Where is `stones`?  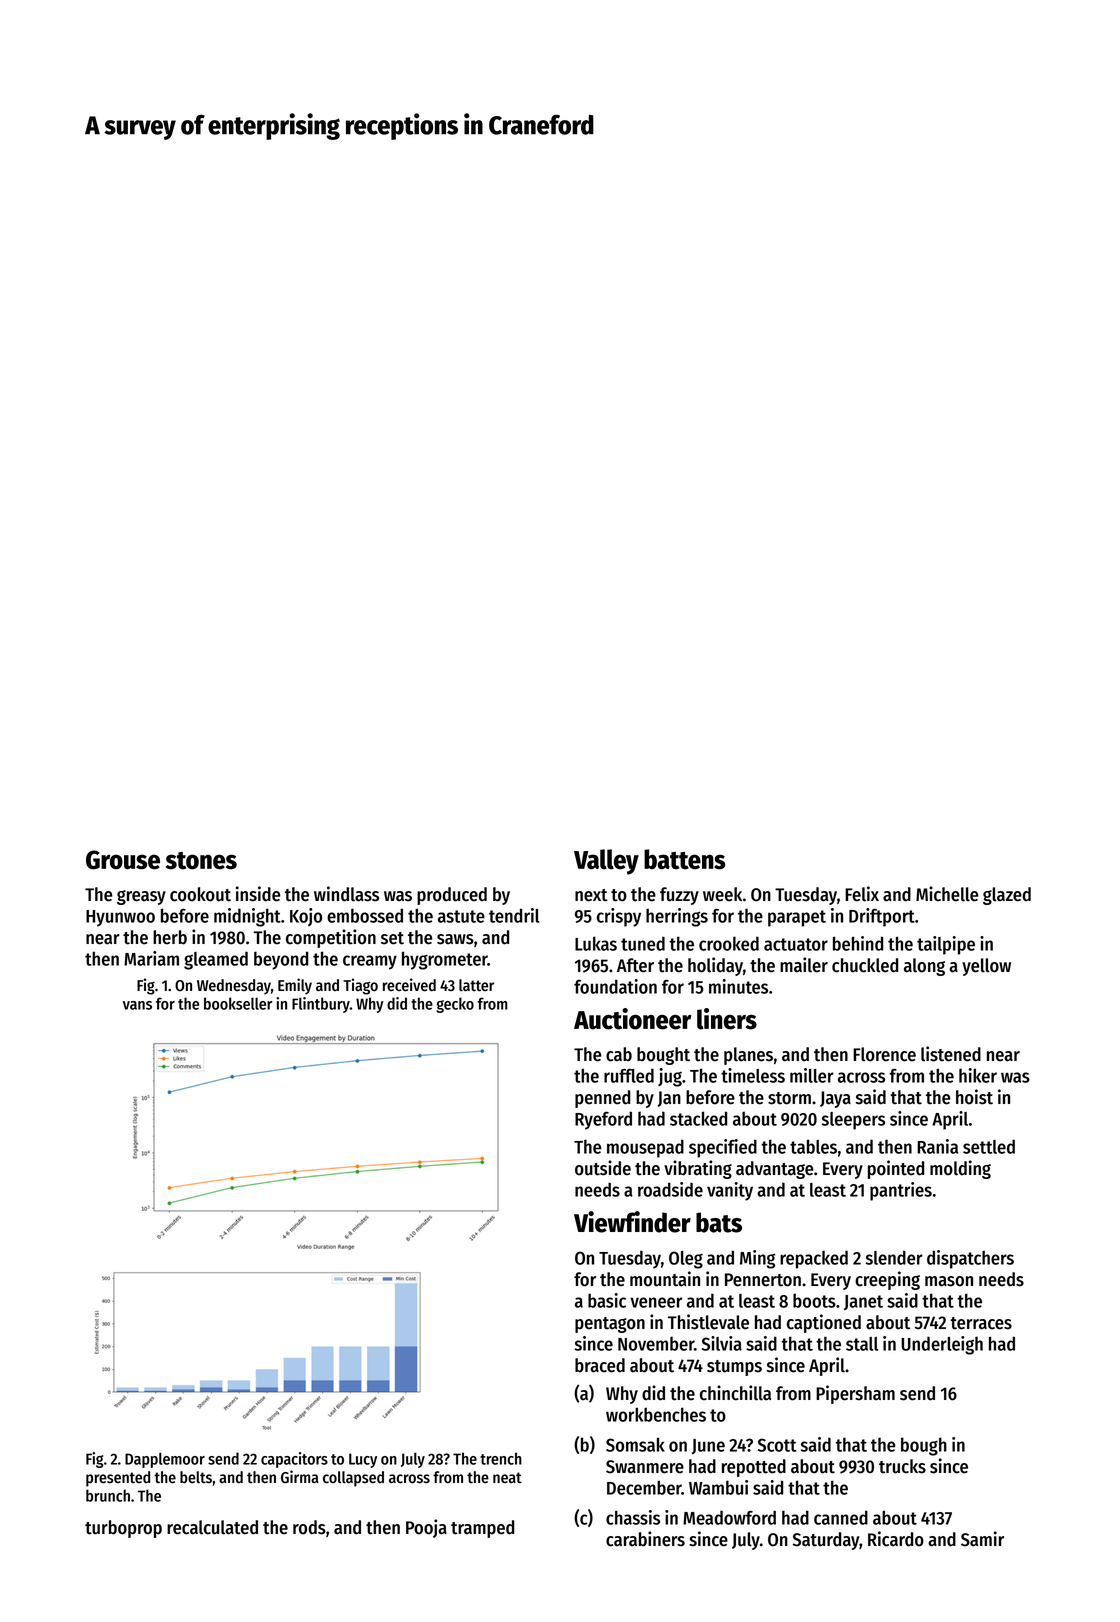
stones is located at coordinates (201, 861).
